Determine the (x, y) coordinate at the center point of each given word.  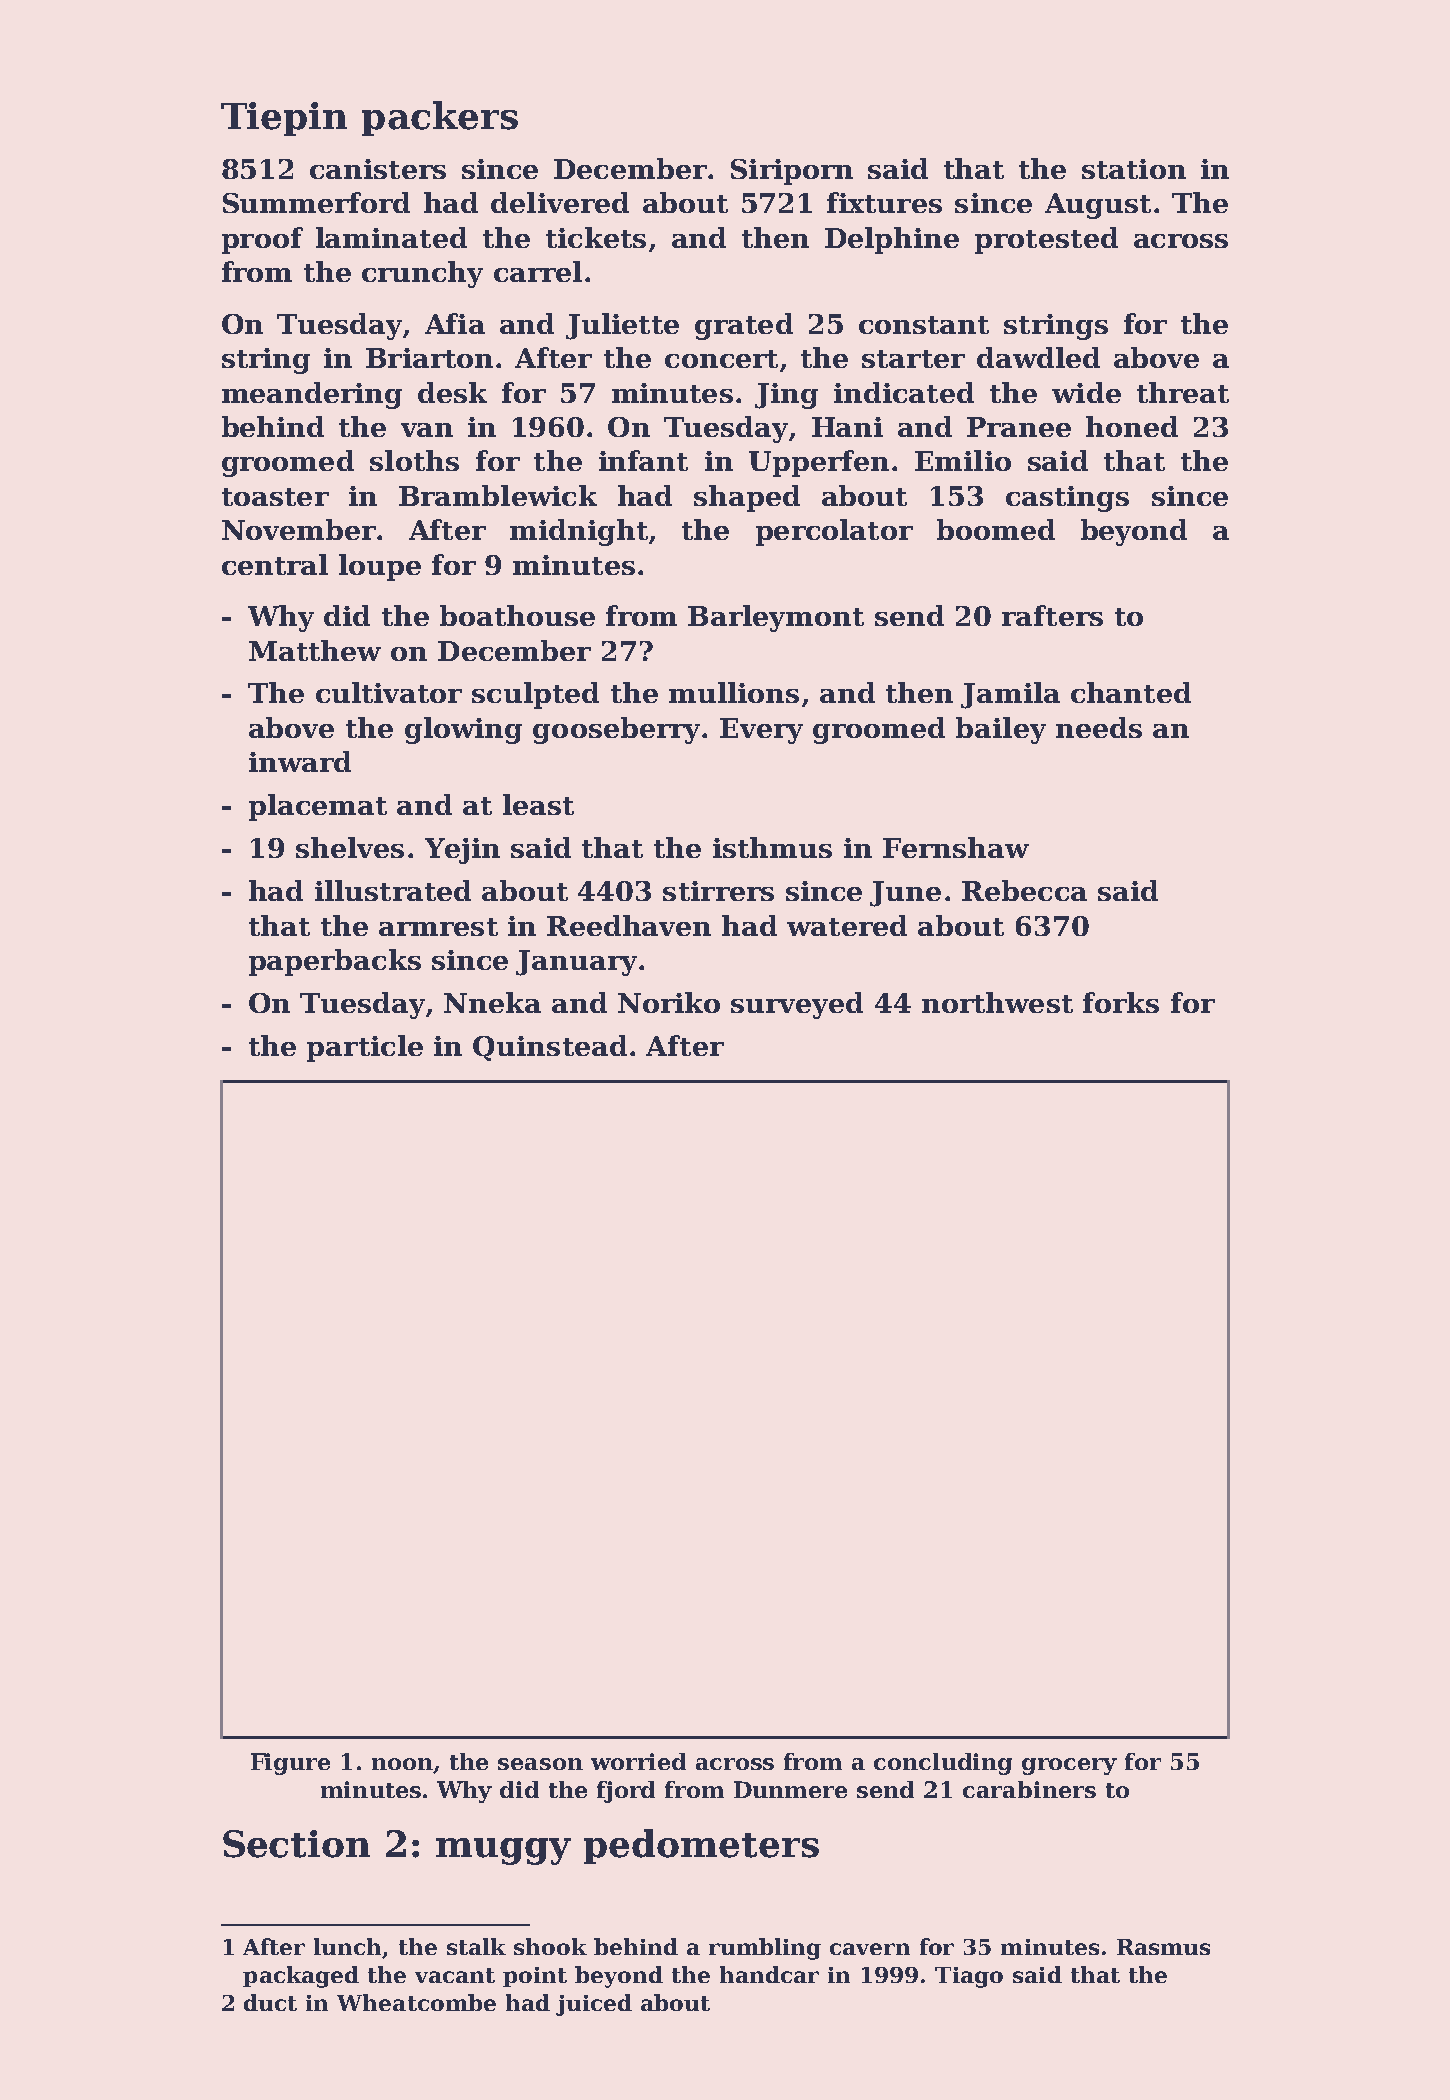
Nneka (492, 1002)
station (1134, 169)
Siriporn (792, 172)
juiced (594, 2005)
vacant (455, 1975)
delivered (560, 202)
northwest (997, 1002)
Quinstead (550, 1048)
